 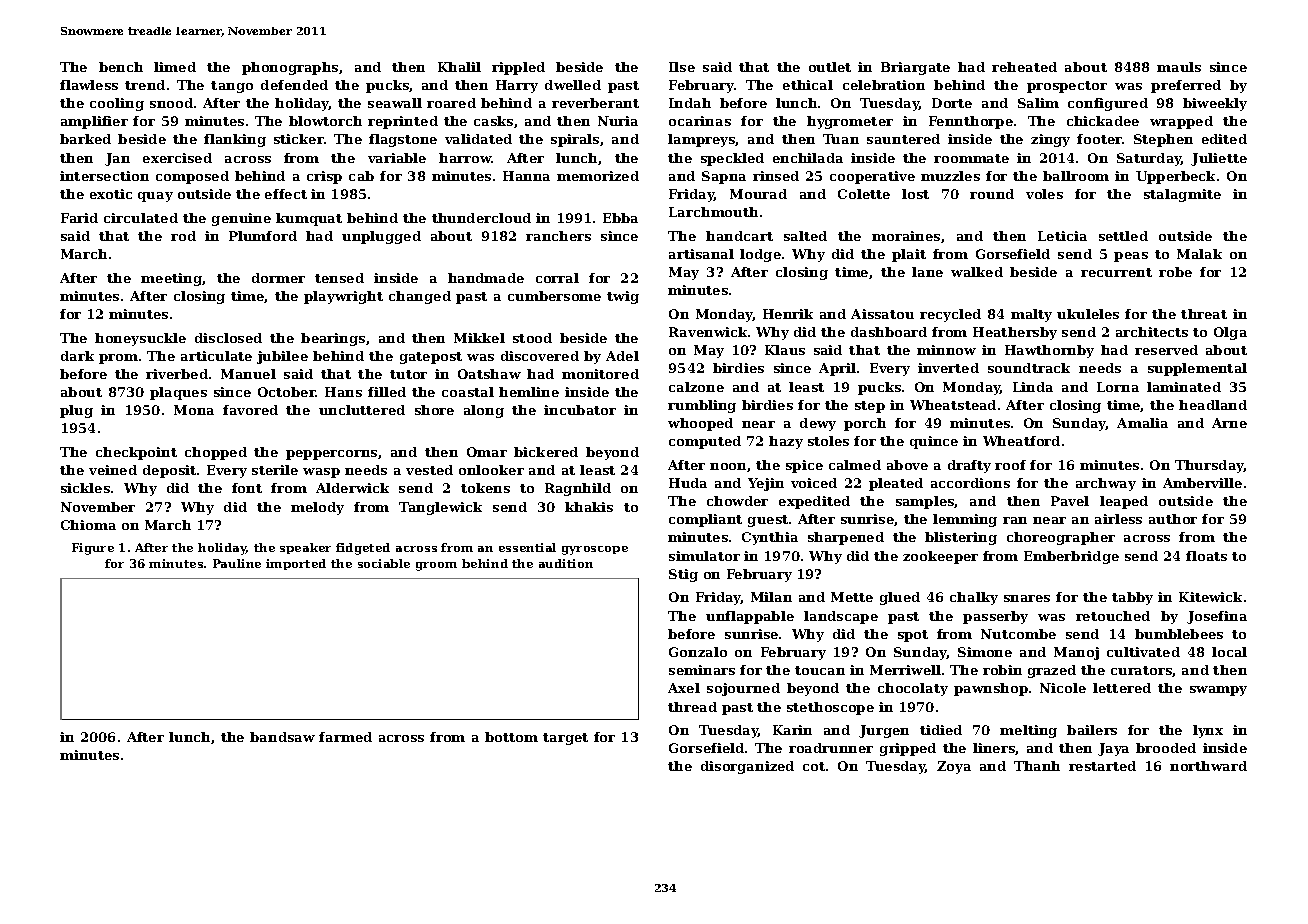 What do you see at coordinates (1010, 465) in the screenshot?
I see `roof` at bounding box center [1010, 465].
